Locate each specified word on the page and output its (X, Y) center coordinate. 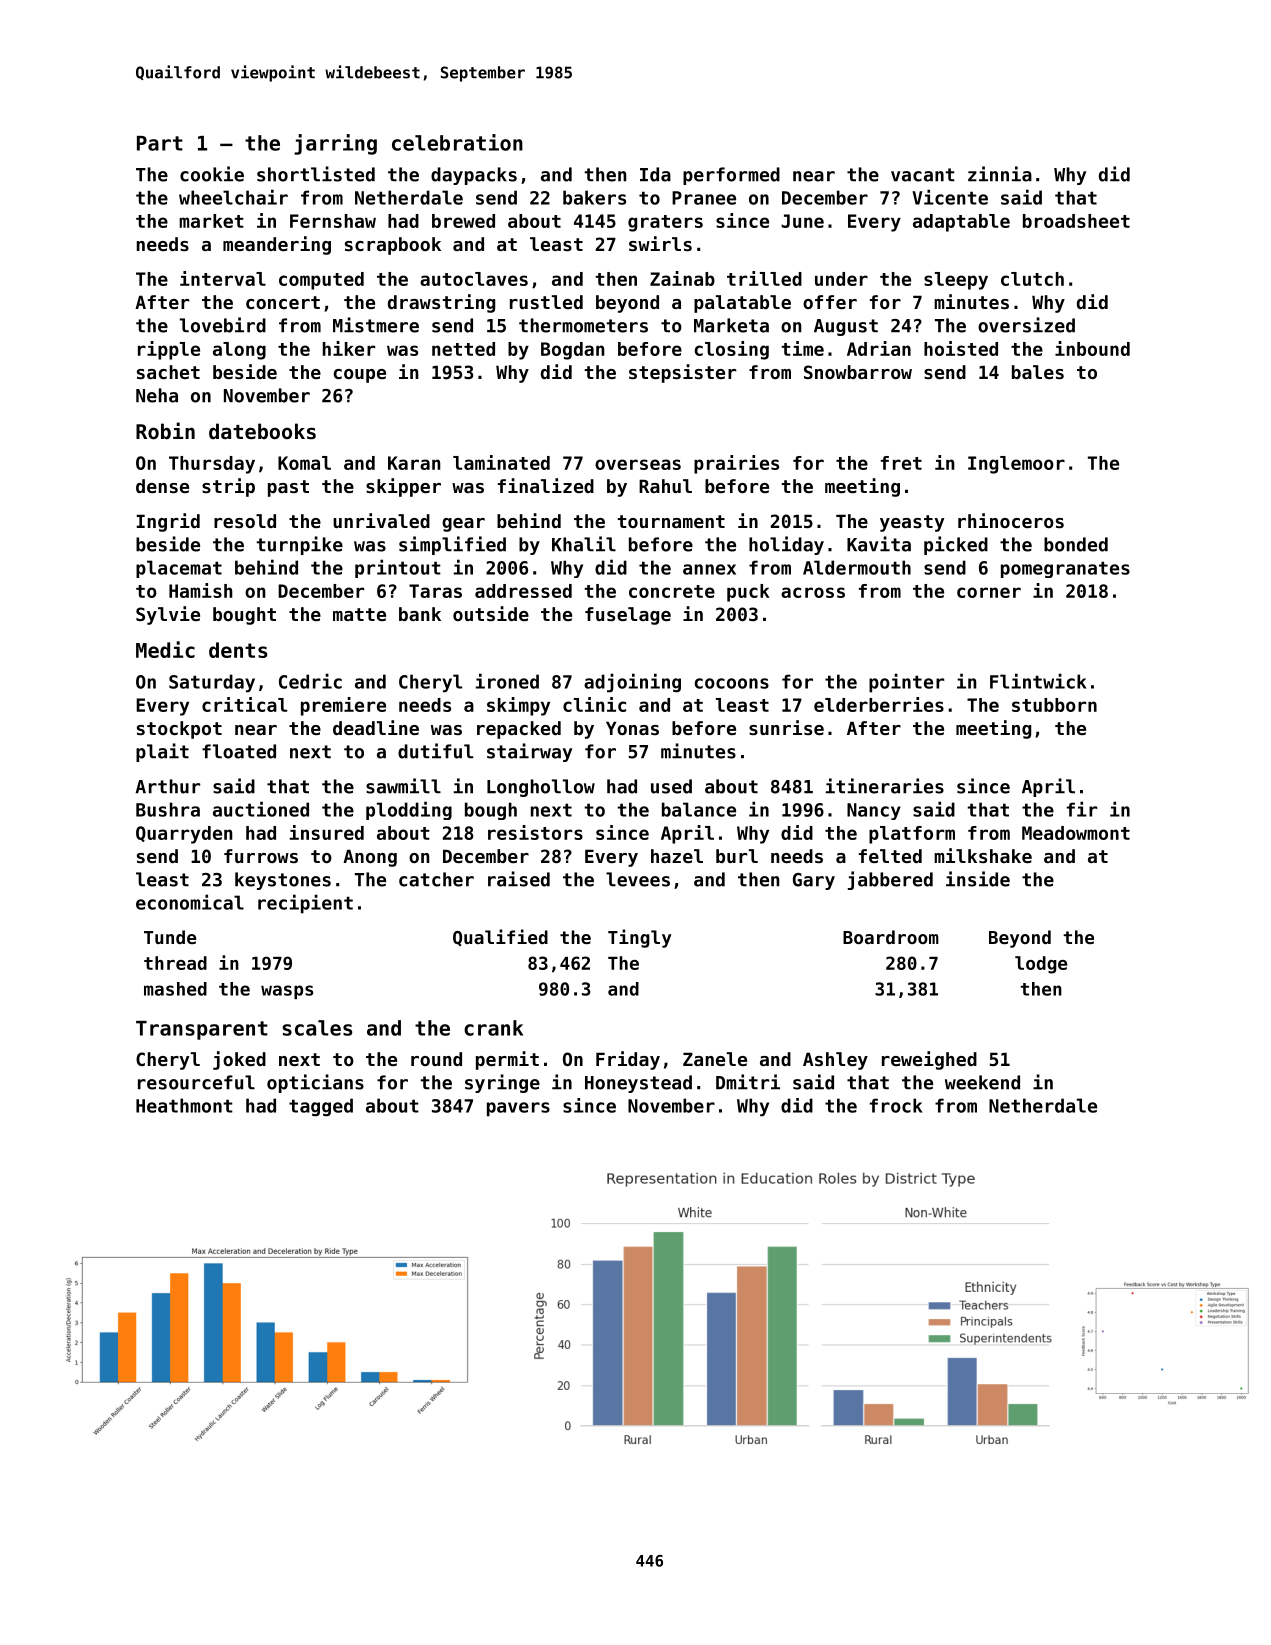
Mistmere (376, 325)
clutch (1032, 279)
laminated (501, 462)
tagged (321, 1107)
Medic (165, 649)
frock (896, 1105)
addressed (523, 591)
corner (989, 592)
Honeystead (638, 1084)
